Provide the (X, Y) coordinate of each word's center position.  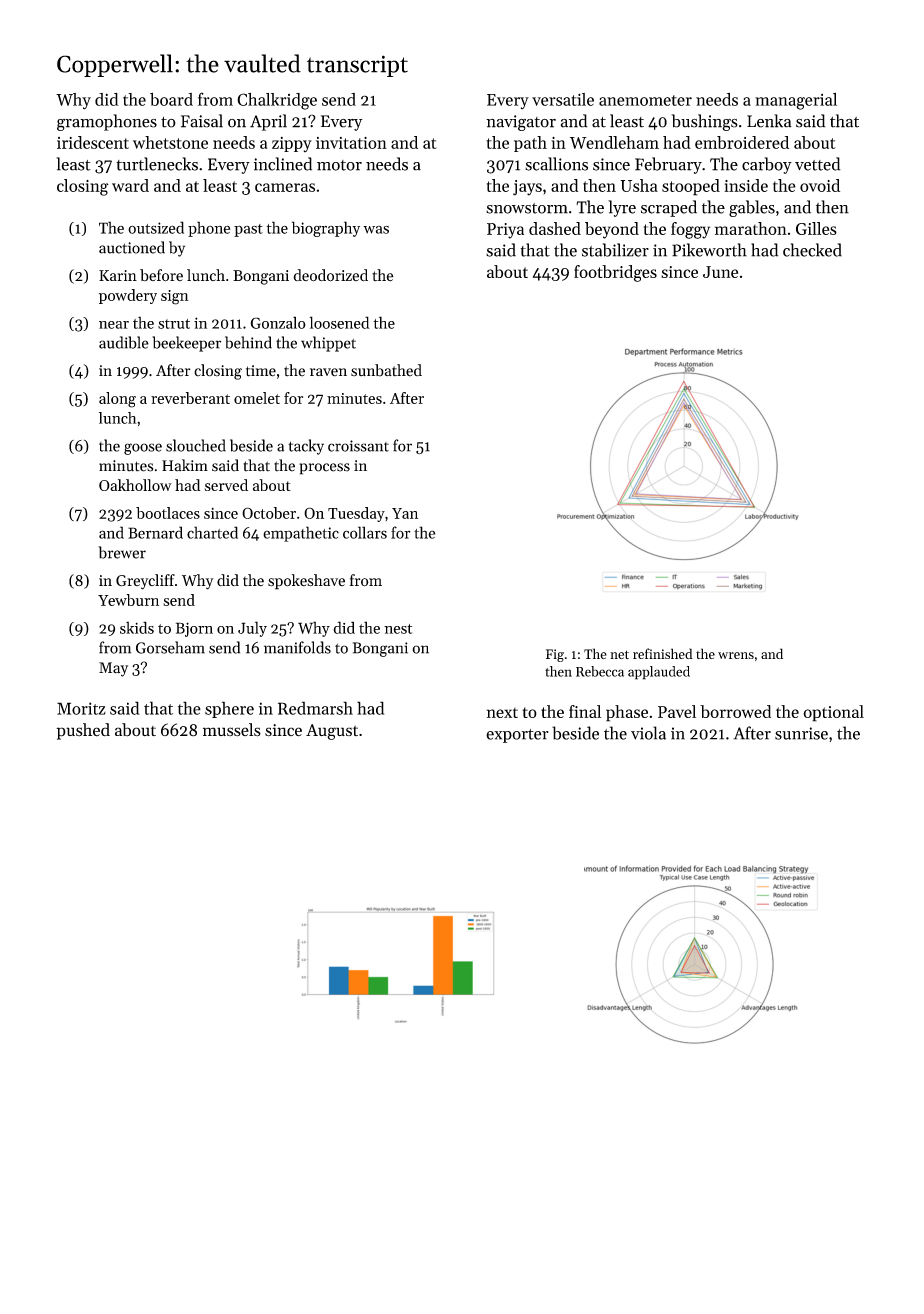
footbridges (615, 273)
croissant (358, 446)
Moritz (81, 708)
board (171, 99)
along (117, 400)
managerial (796, 101)
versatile (563, 99)
